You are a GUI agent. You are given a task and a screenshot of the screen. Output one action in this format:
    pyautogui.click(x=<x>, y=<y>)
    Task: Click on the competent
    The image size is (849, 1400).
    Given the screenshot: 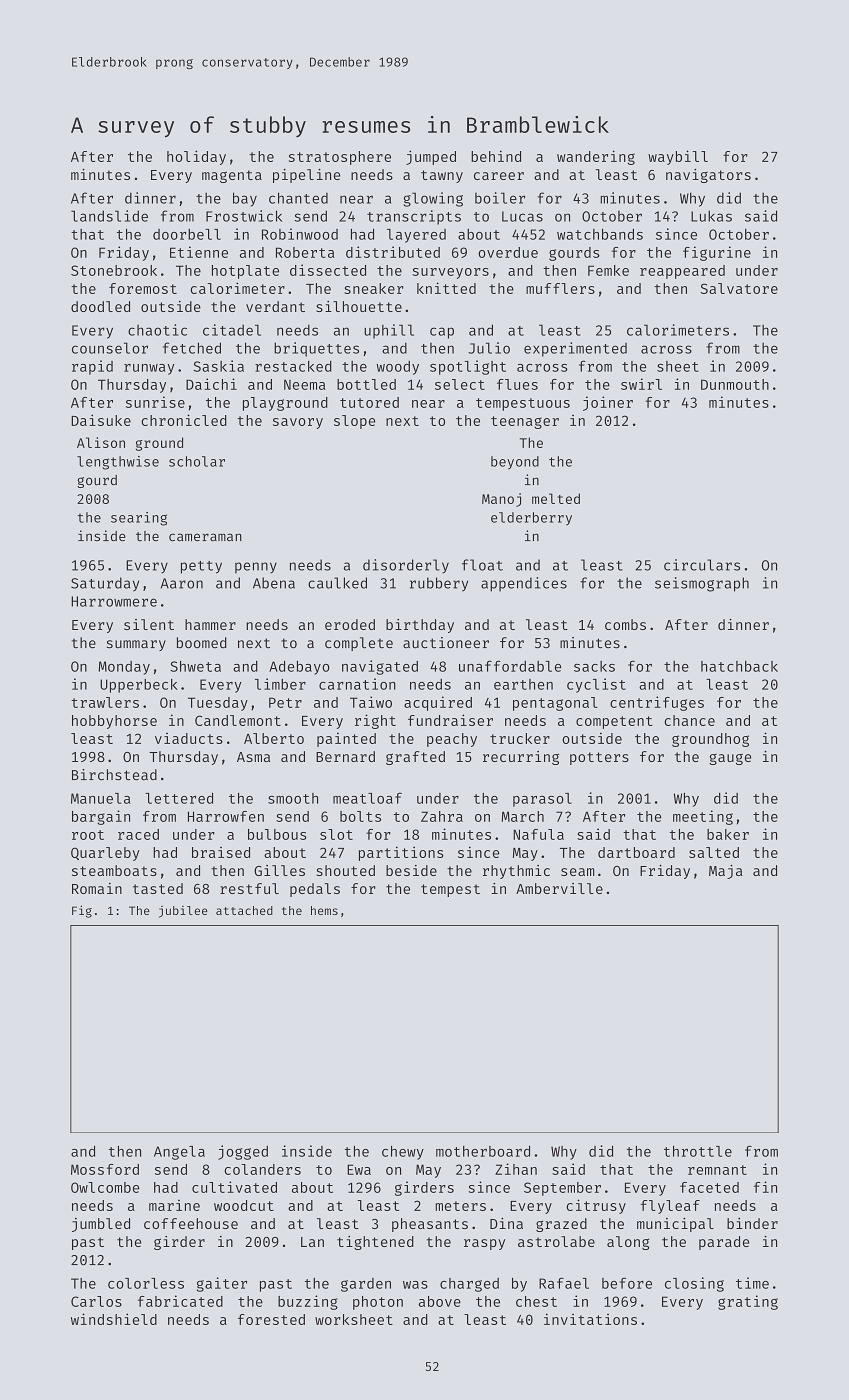 What is the action you would take?
    pyautogui.click(x=614, y=722)
